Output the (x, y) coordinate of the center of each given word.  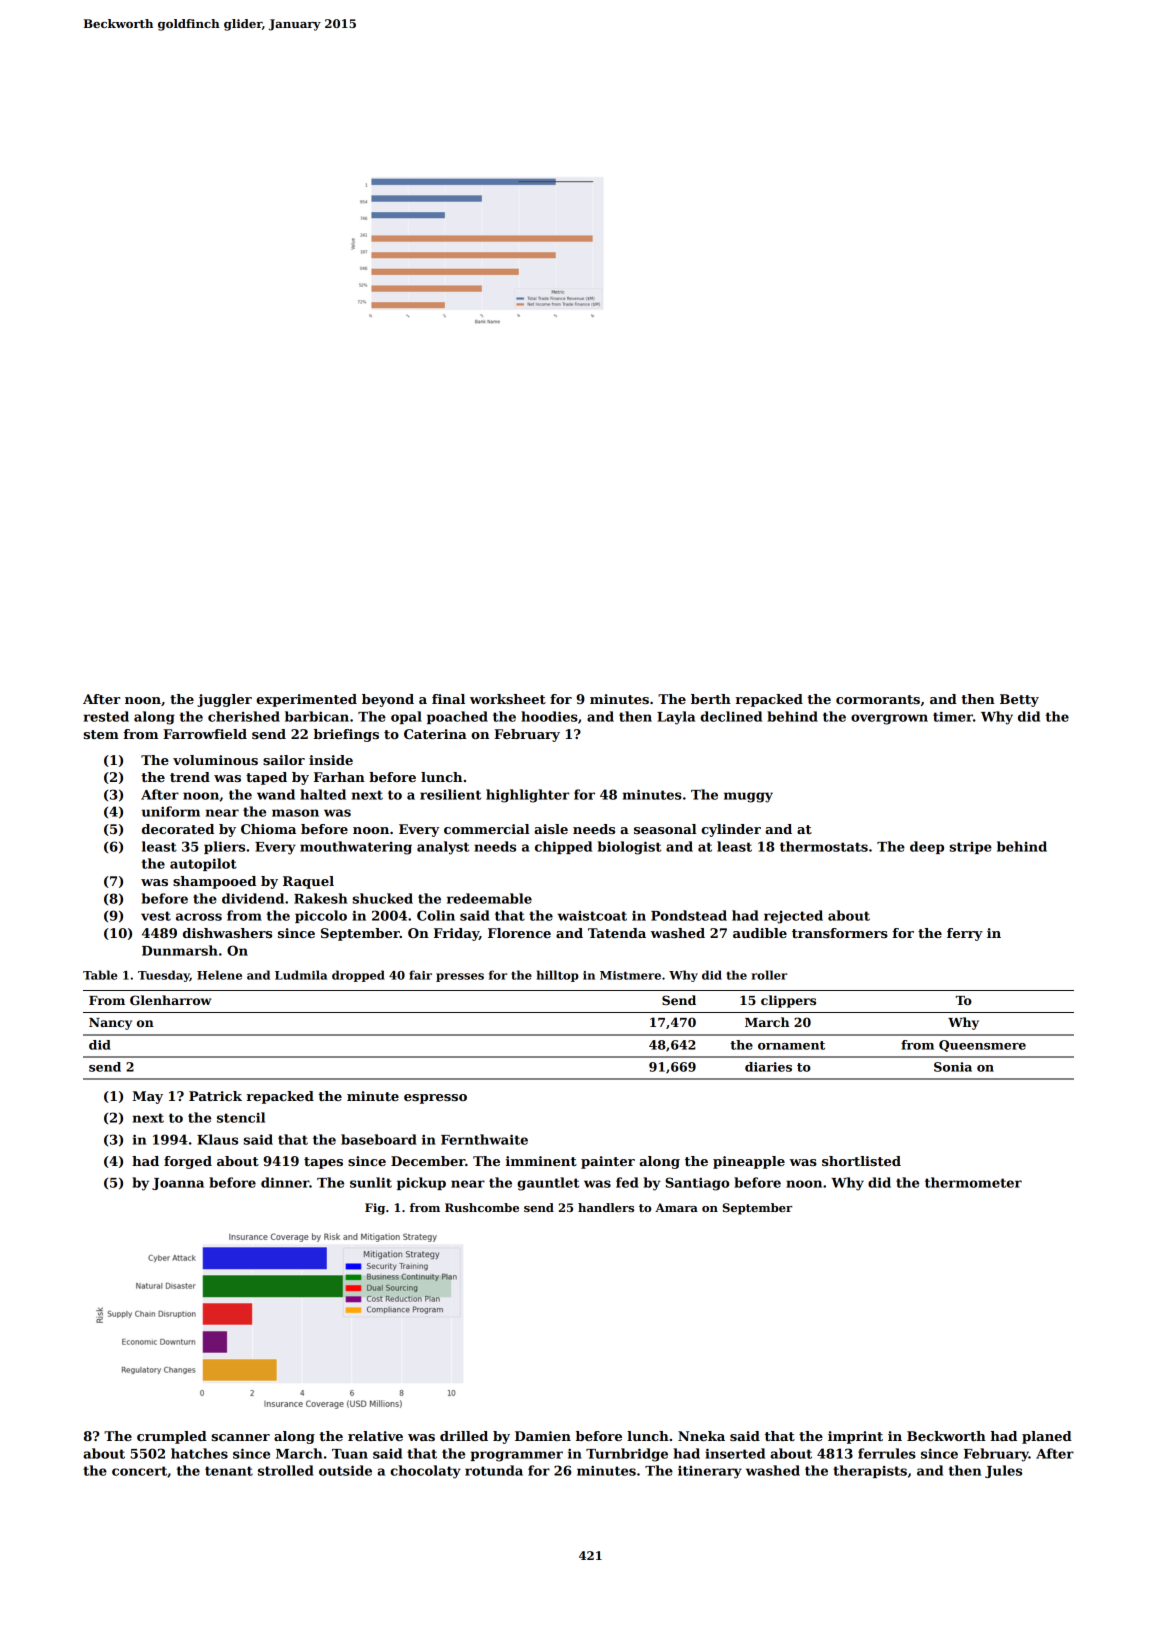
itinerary (710, 1472)
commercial (487, 829)
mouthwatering (356, 848)
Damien (543, 1436)
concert (139, 1471)
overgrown (889, 719)
